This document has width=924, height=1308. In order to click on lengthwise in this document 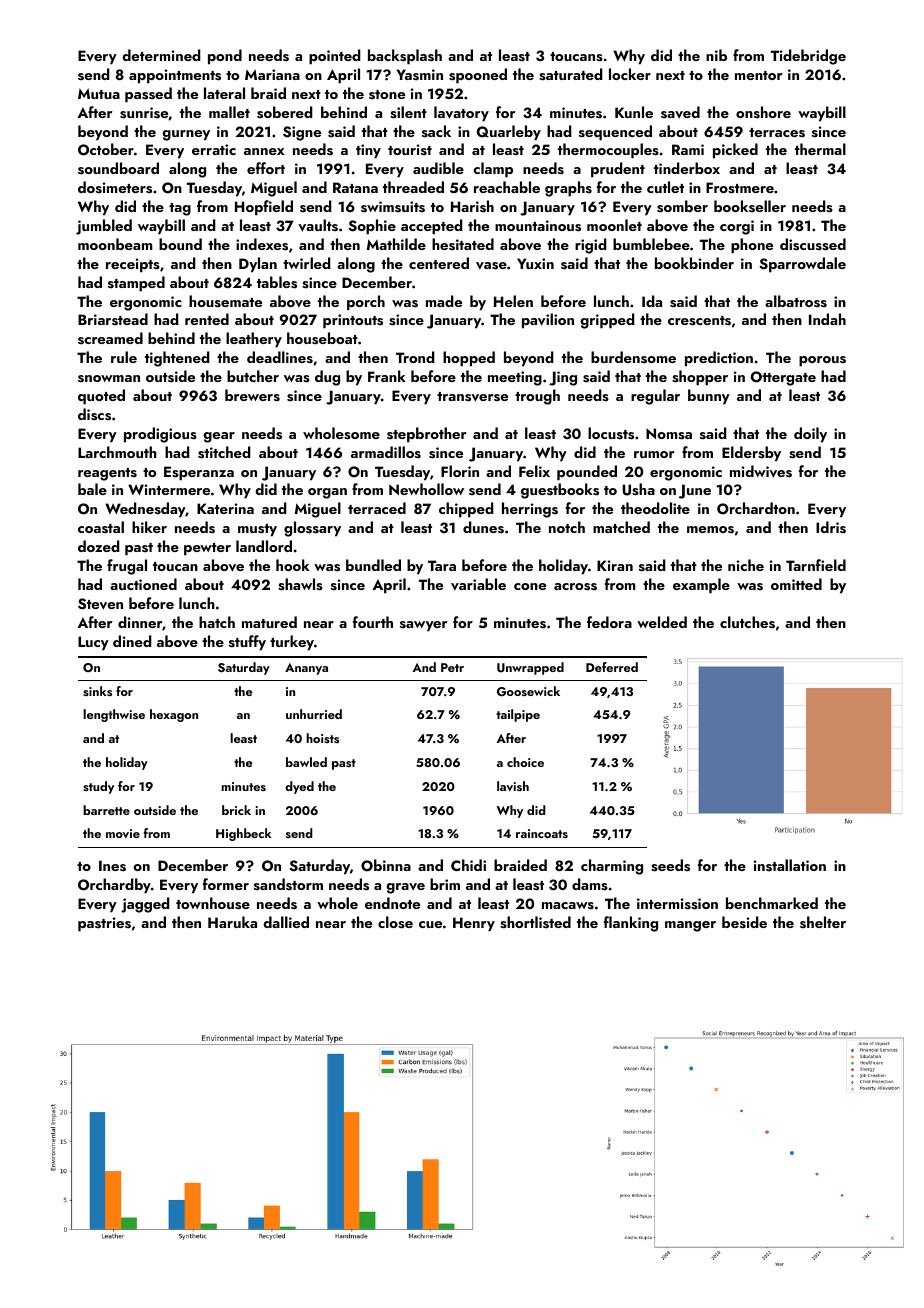, I will do `click(114, 715)`.
